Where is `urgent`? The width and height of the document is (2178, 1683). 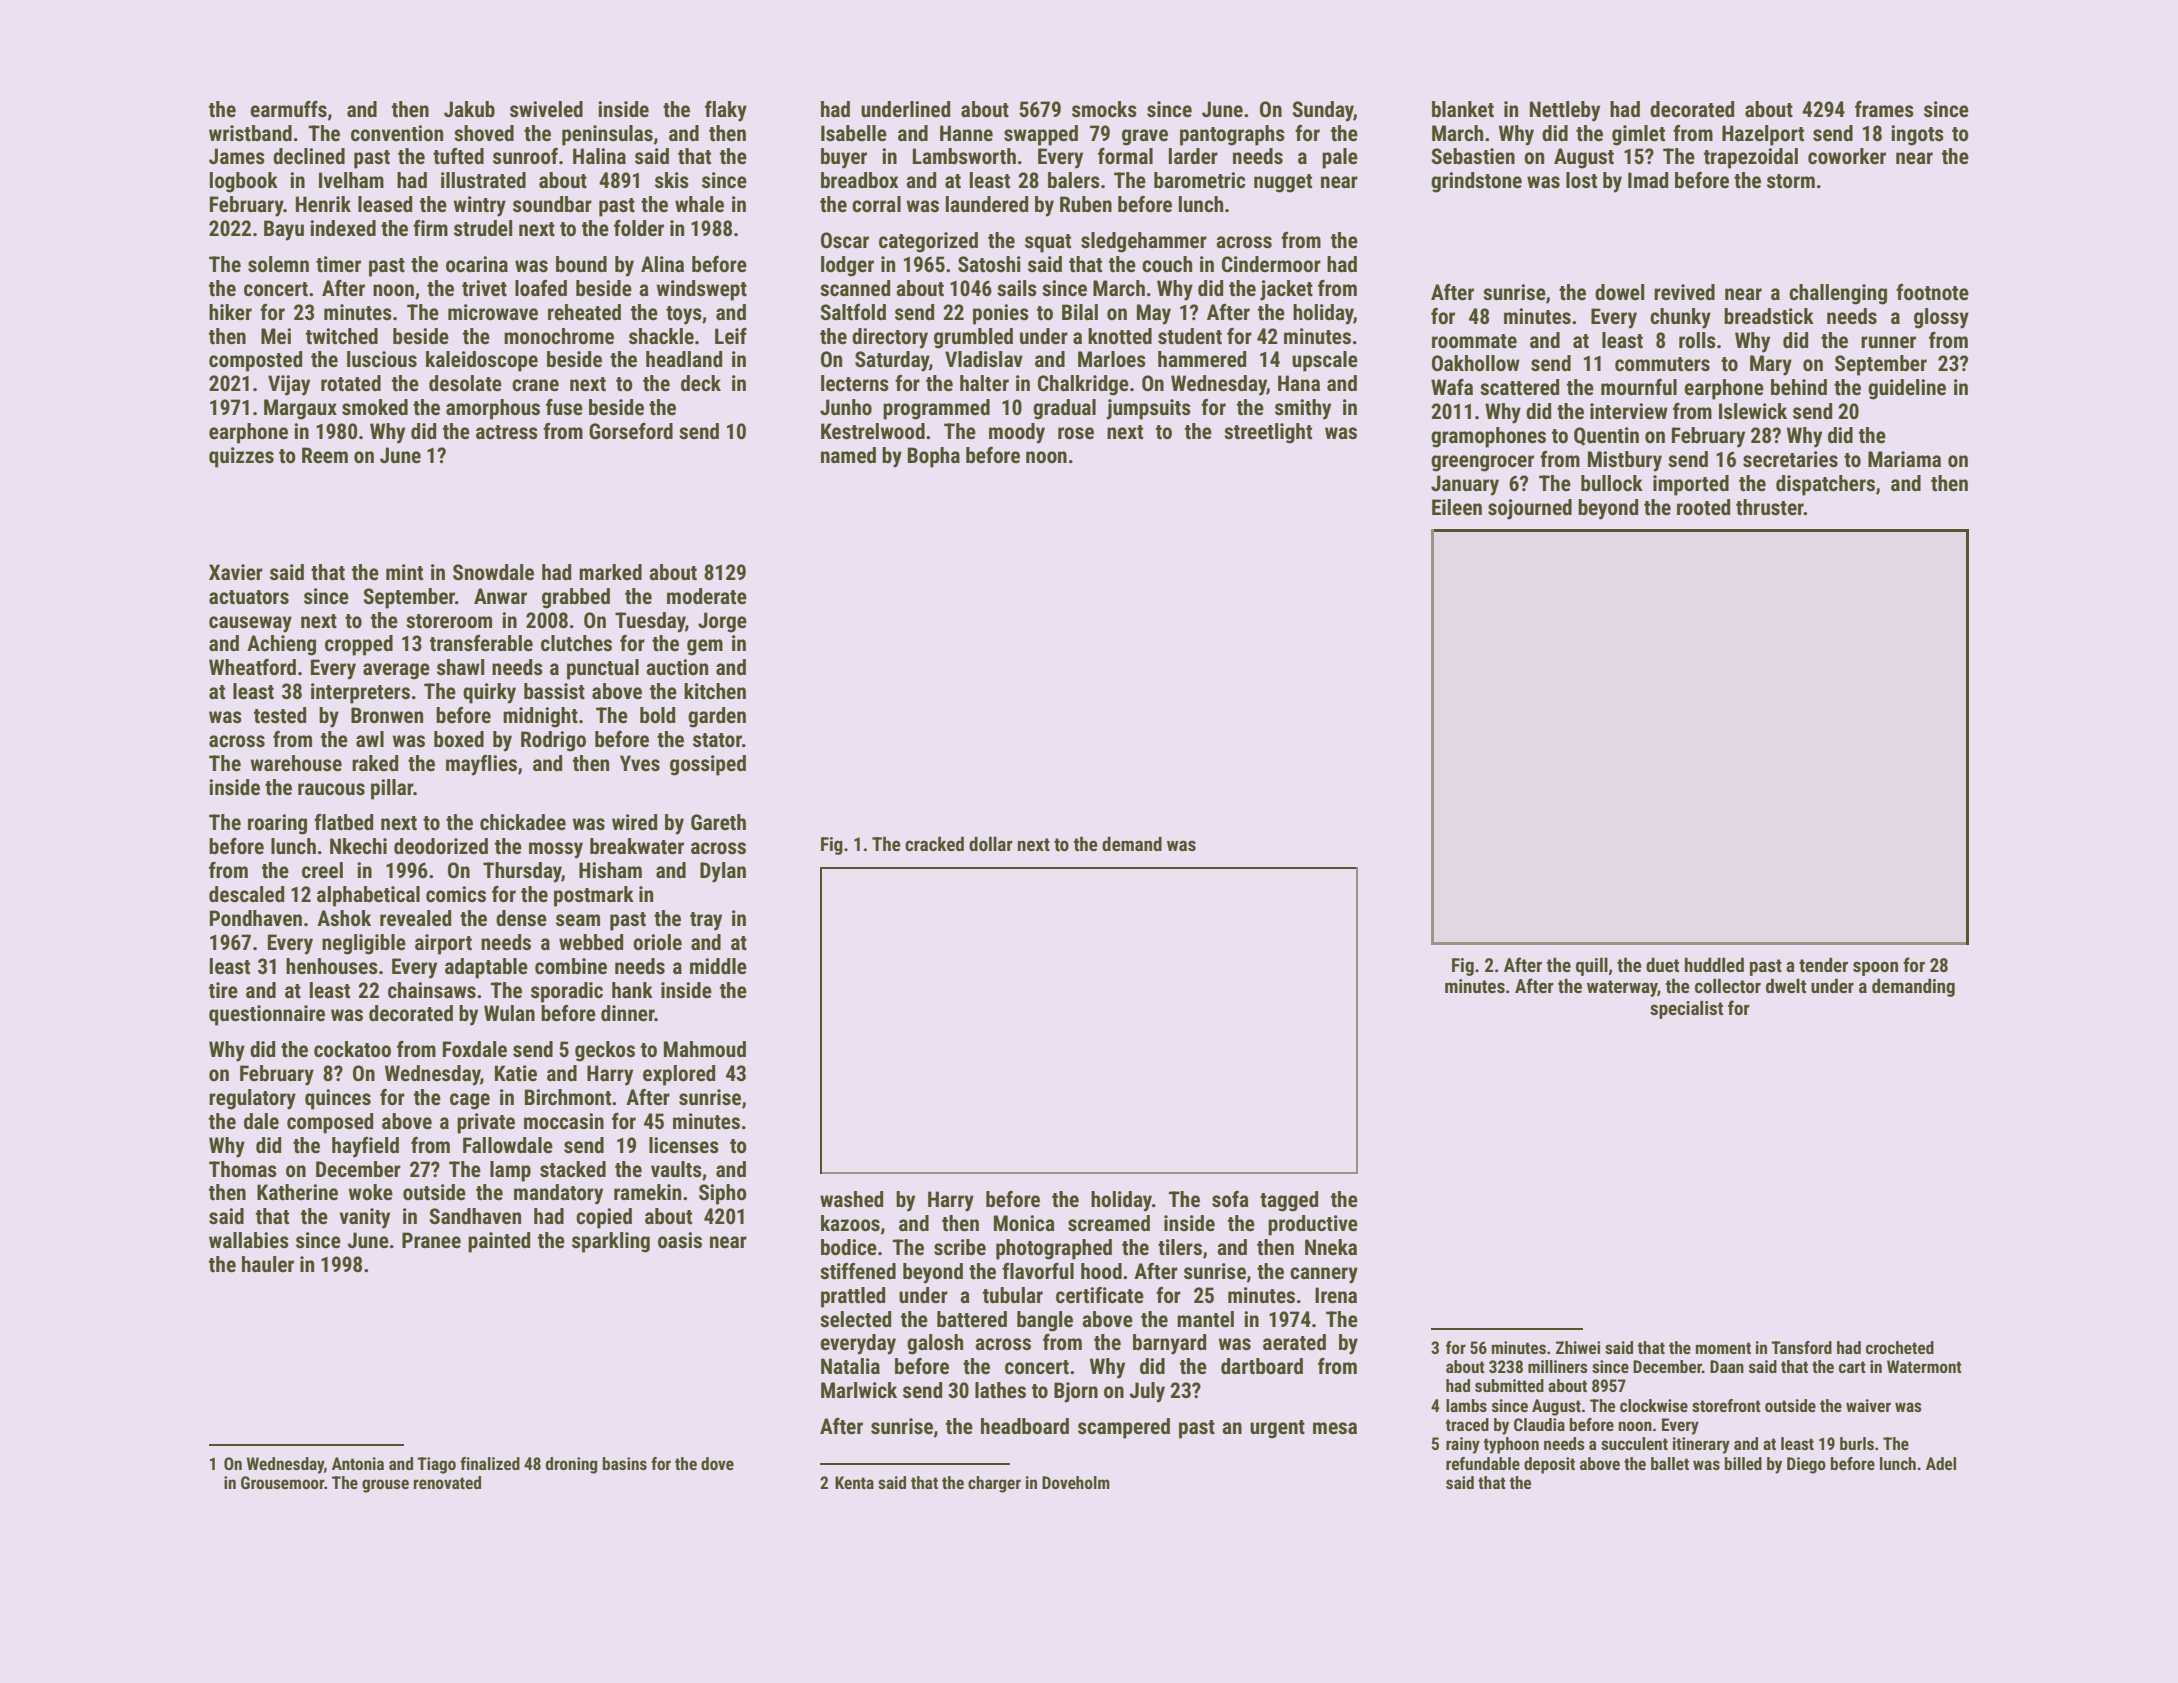 urgent is located at coordinates (1277, 1429).
